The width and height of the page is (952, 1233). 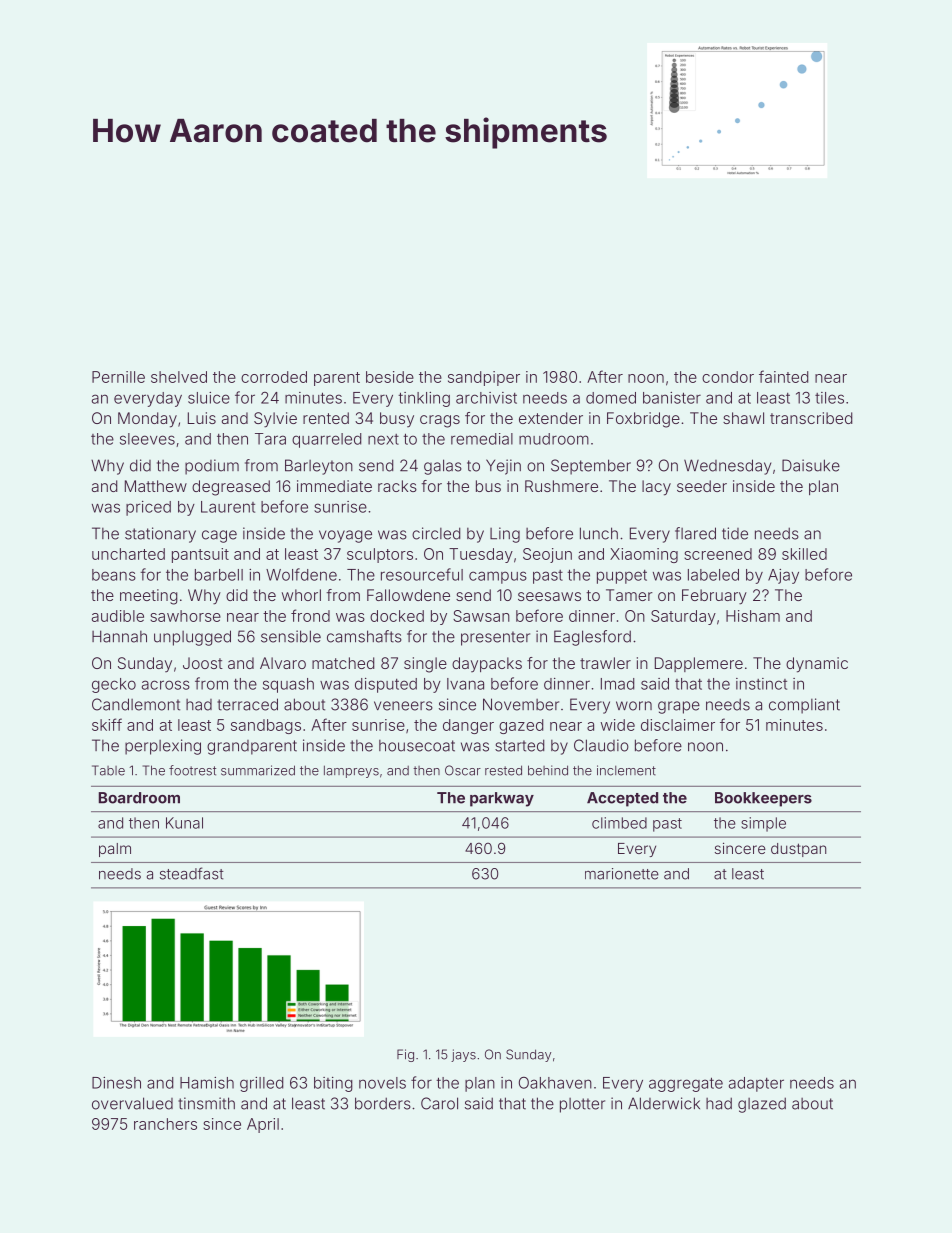 I want to click on remedial, so click(x=482, y=439).
